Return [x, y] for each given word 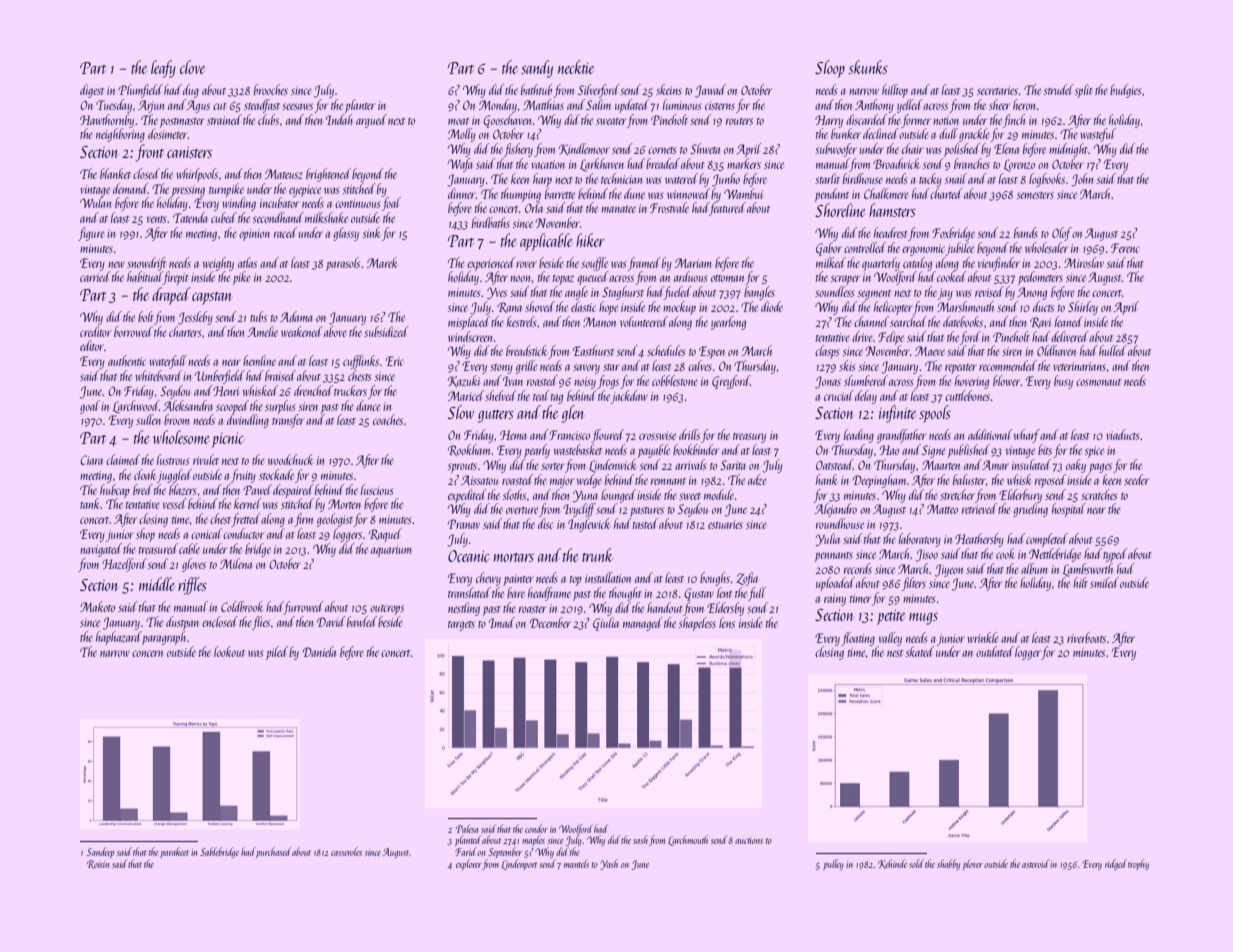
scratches [1099, 494]
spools [935, 414]
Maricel [466, 395]
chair [912, 148]
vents [156, 219]
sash [640, 839]
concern [147, 653]
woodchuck [290, 459]
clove [192, 67]
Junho [726, 180]
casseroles [346, 851]
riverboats [1086, 637]
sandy [537, 69]
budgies [1125, 91]
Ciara [91, 460]
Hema [513, 435]
